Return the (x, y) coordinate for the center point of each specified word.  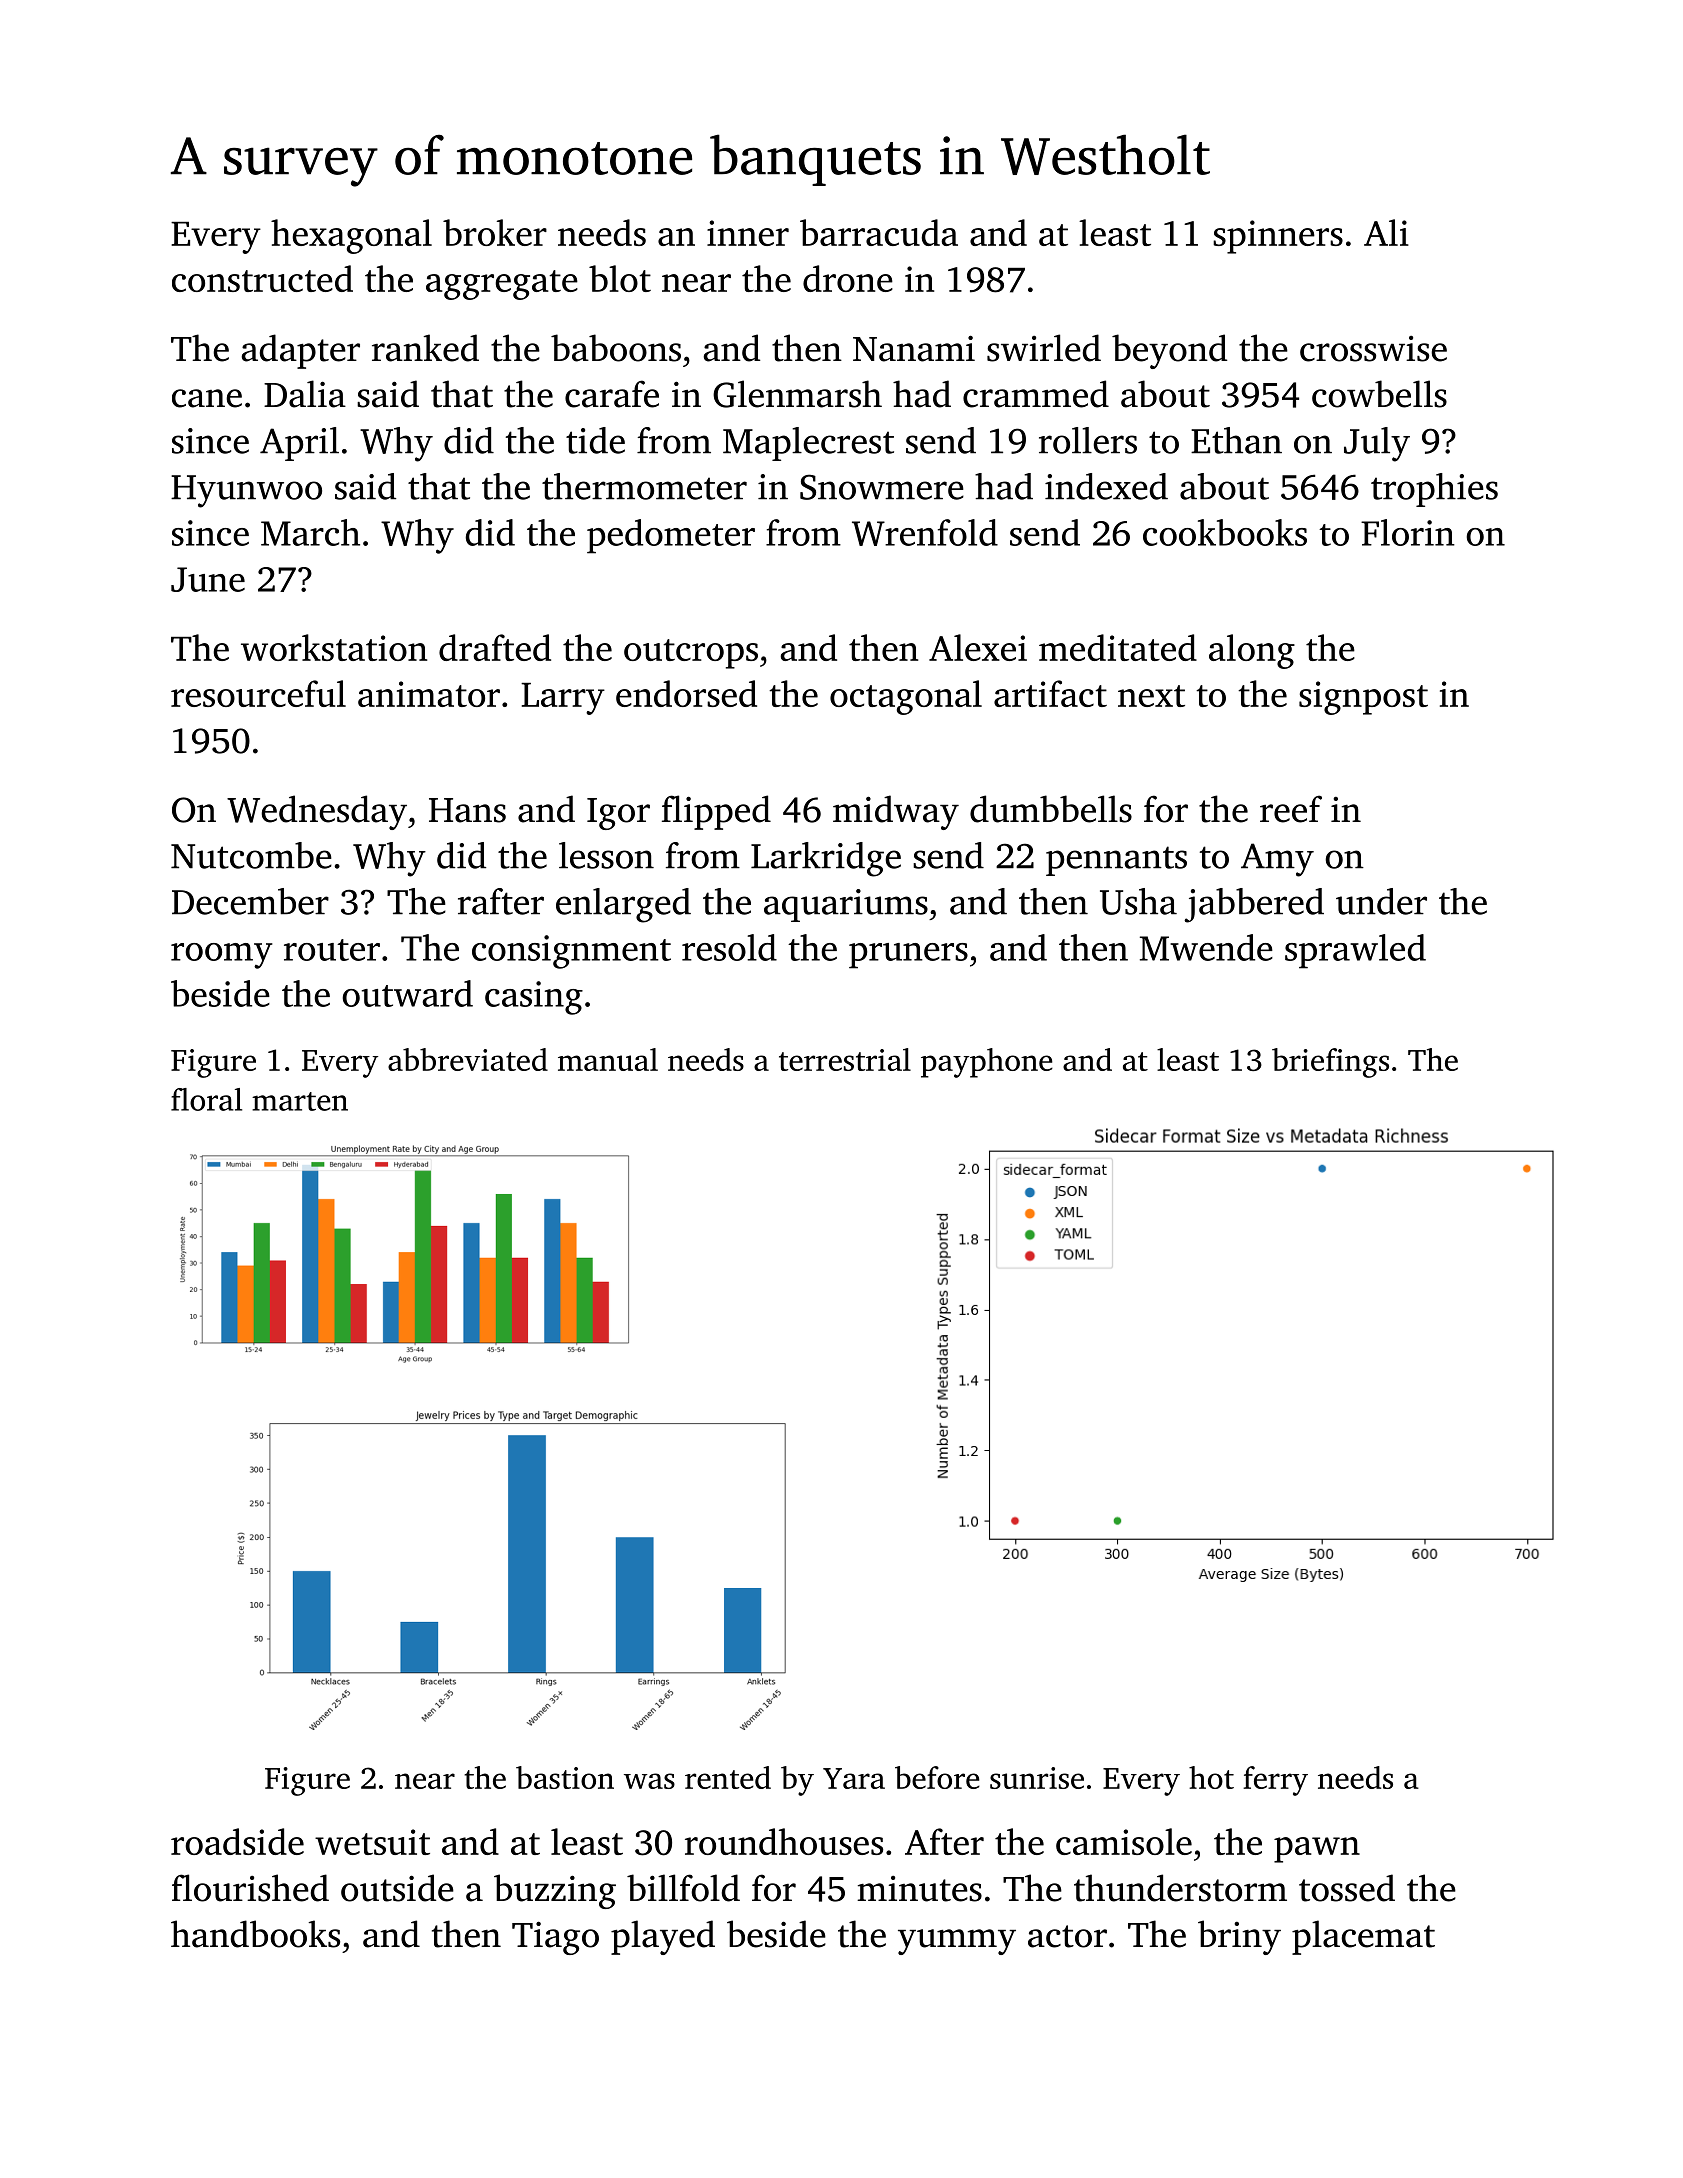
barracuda (879, 232)
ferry (1275, 1781)
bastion (565, 1777)
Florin (1408, 532)
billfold (683, 1888)
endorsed (686, 693)
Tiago (555, 1938)
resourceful (258, 693)
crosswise (1373, 349)
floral (206, 1099)
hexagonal (351, 236)
